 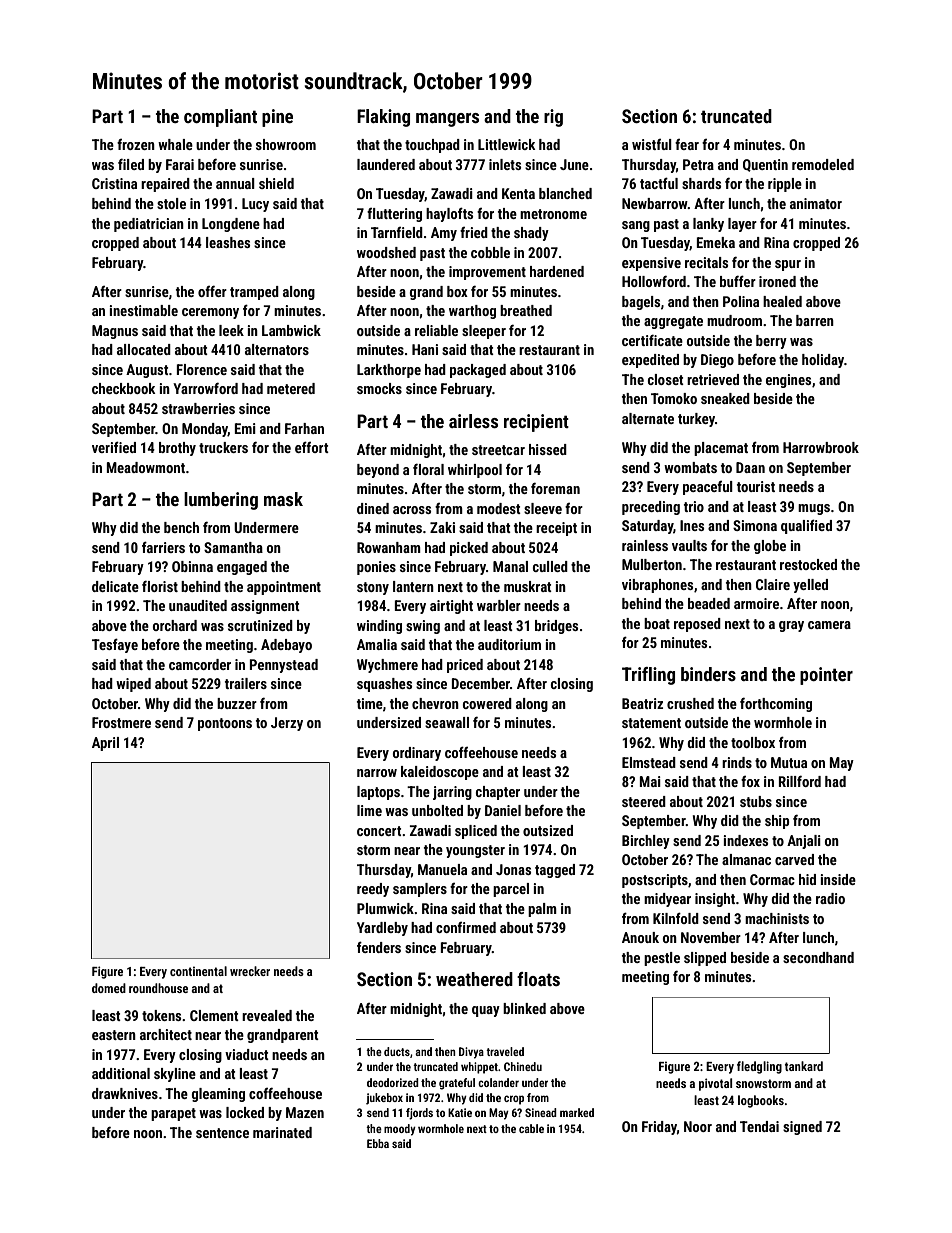 What do you see at coordinates (283, 499) in the screenshot?
I see `mask` at bounding box center [283, 499].
